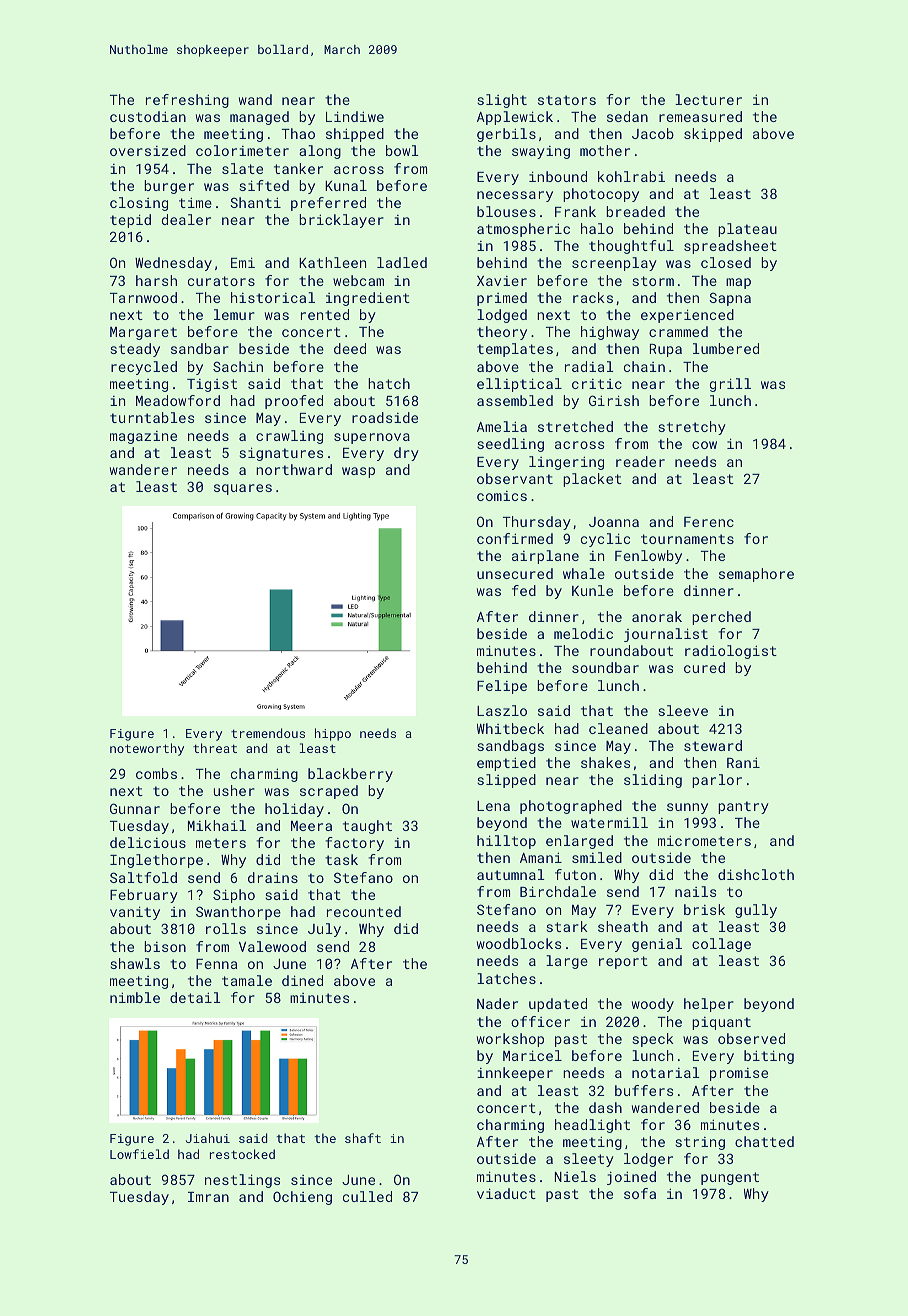 The height and width of the document is (1316, 908). I want to click on steady, so click(135, 350).
